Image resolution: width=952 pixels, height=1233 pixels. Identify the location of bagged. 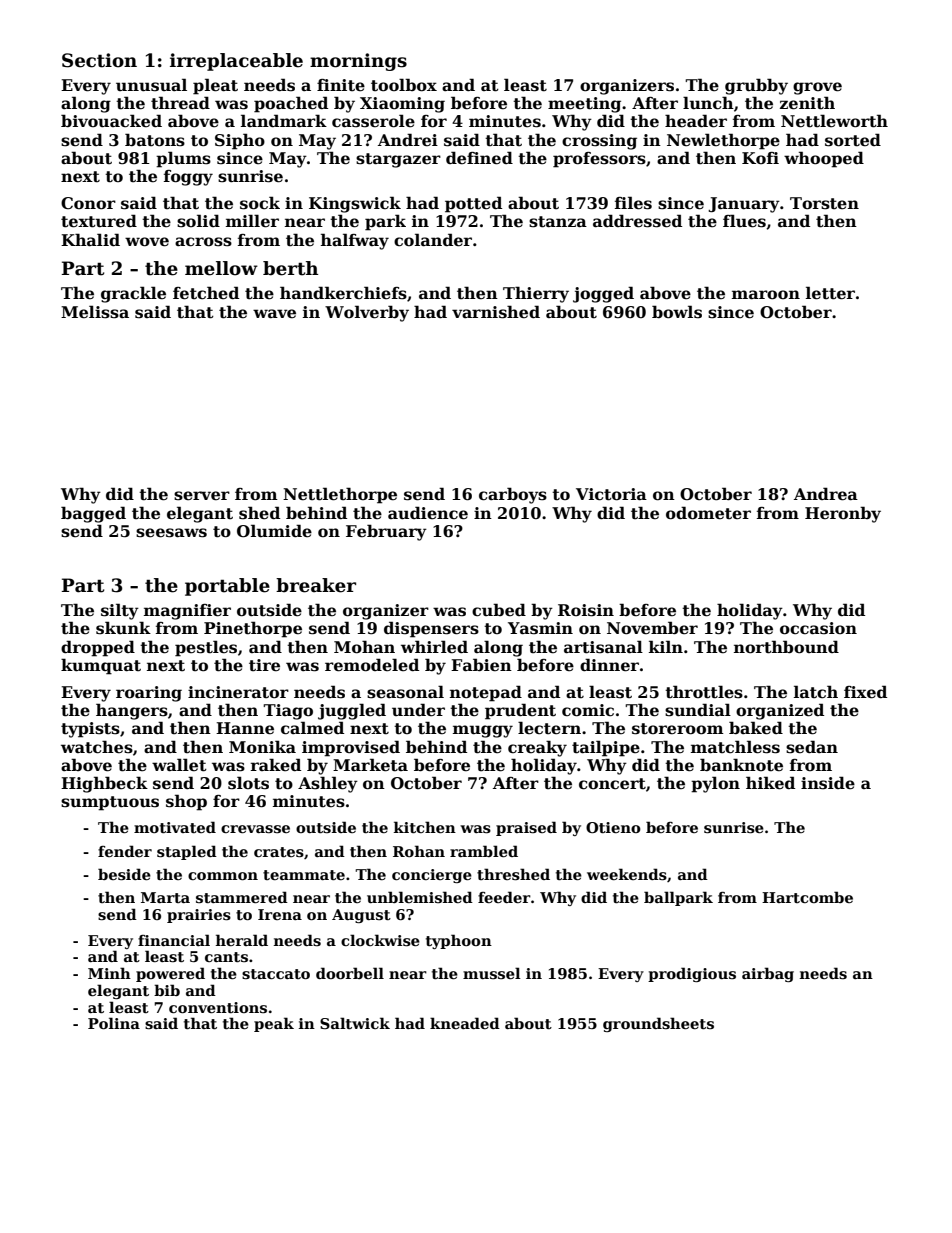
(93, 514).
